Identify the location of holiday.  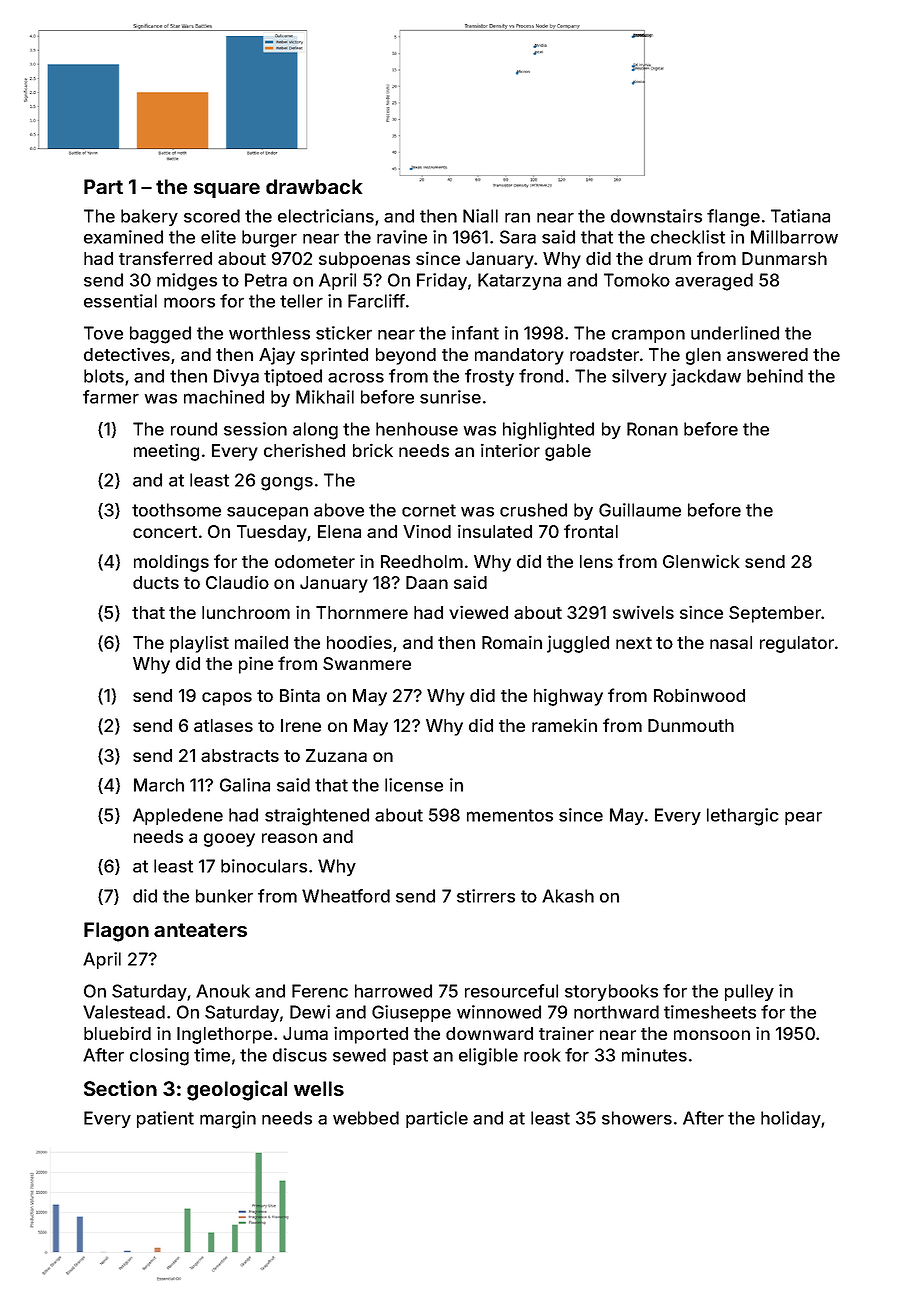
(791, 1119).
